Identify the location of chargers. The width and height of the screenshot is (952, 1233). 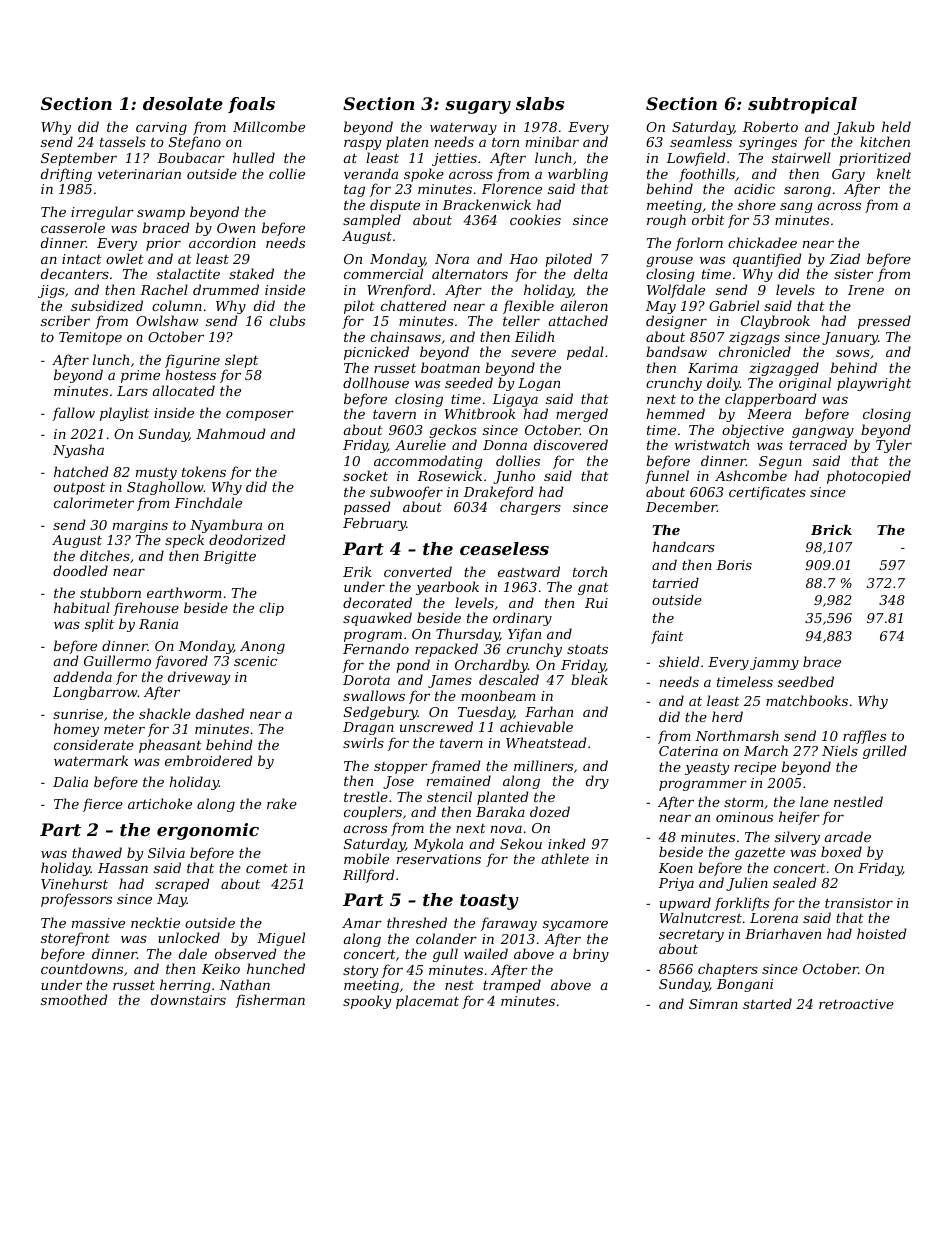
(530, 508).
